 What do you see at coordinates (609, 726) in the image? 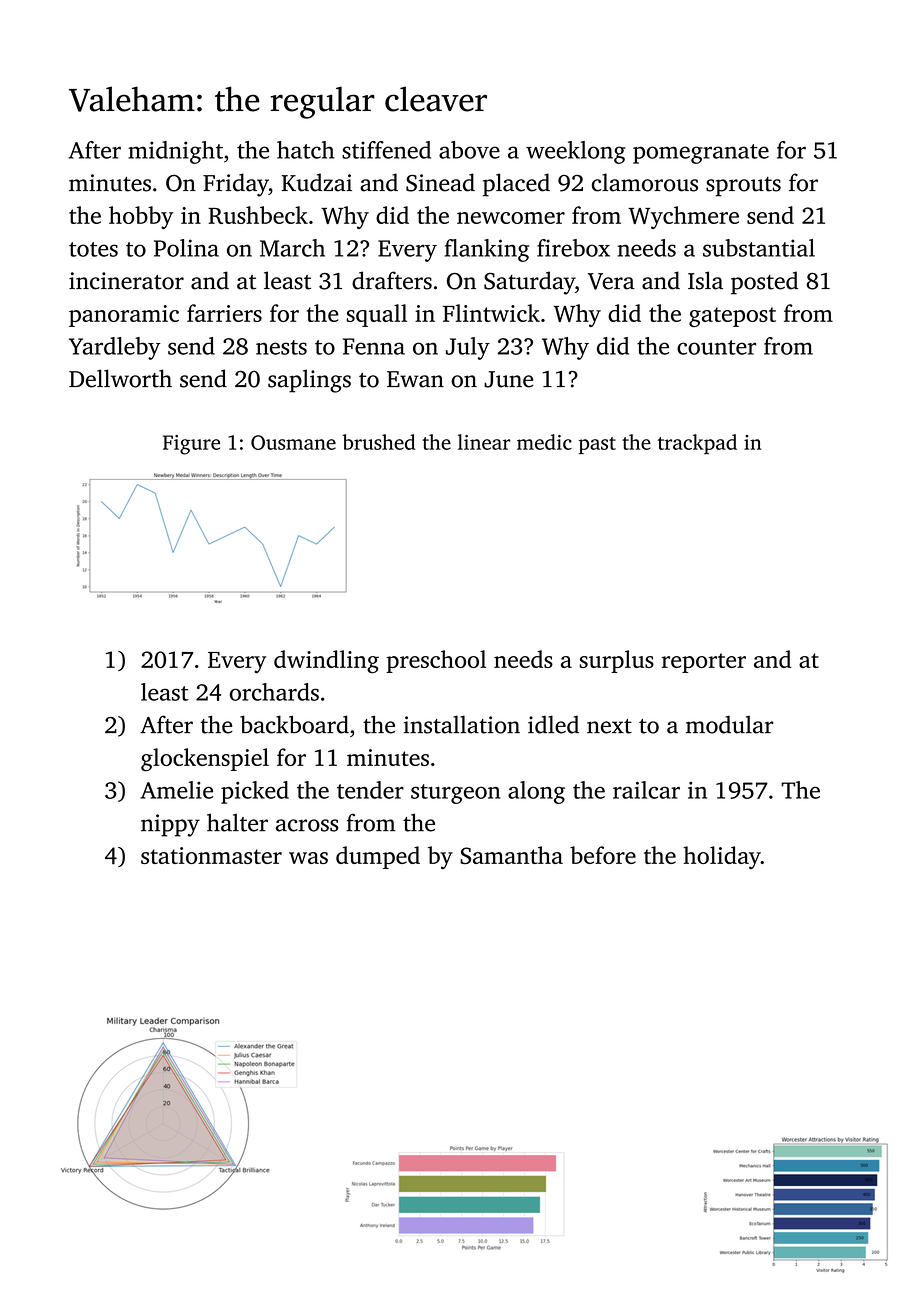
I see `next` at bounding box center [609, 726].
